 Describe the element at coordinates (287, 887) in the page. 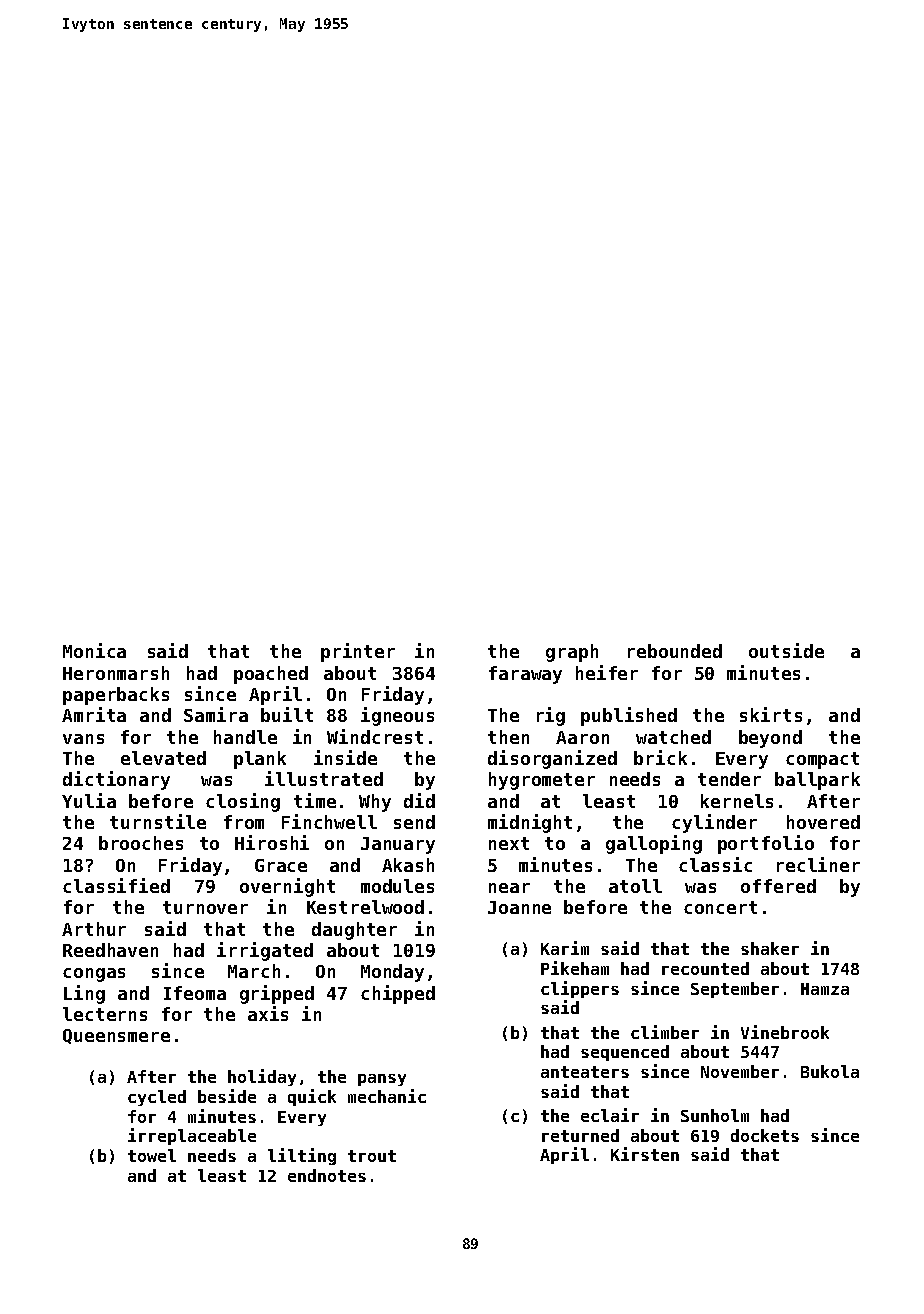

I see `overnight` at that location.
